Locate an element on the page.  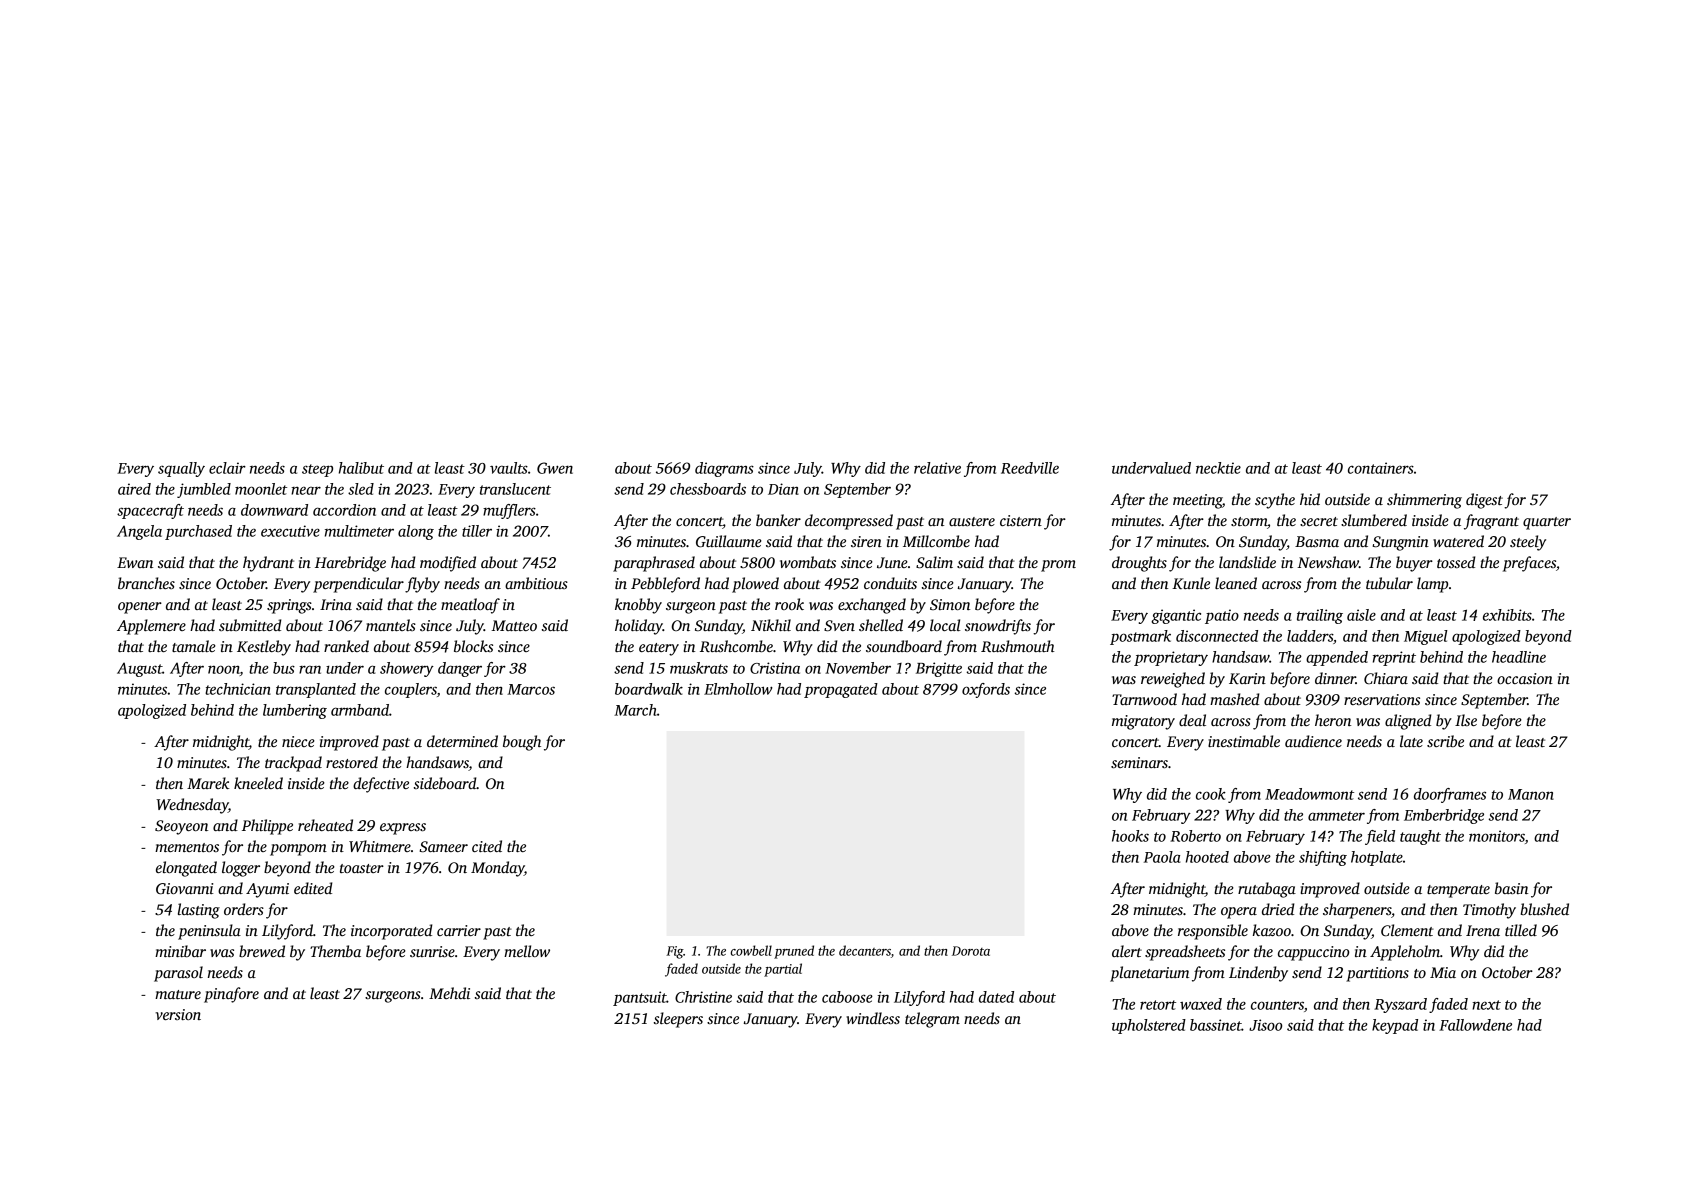
orders is located at coordinates (244, 909).
